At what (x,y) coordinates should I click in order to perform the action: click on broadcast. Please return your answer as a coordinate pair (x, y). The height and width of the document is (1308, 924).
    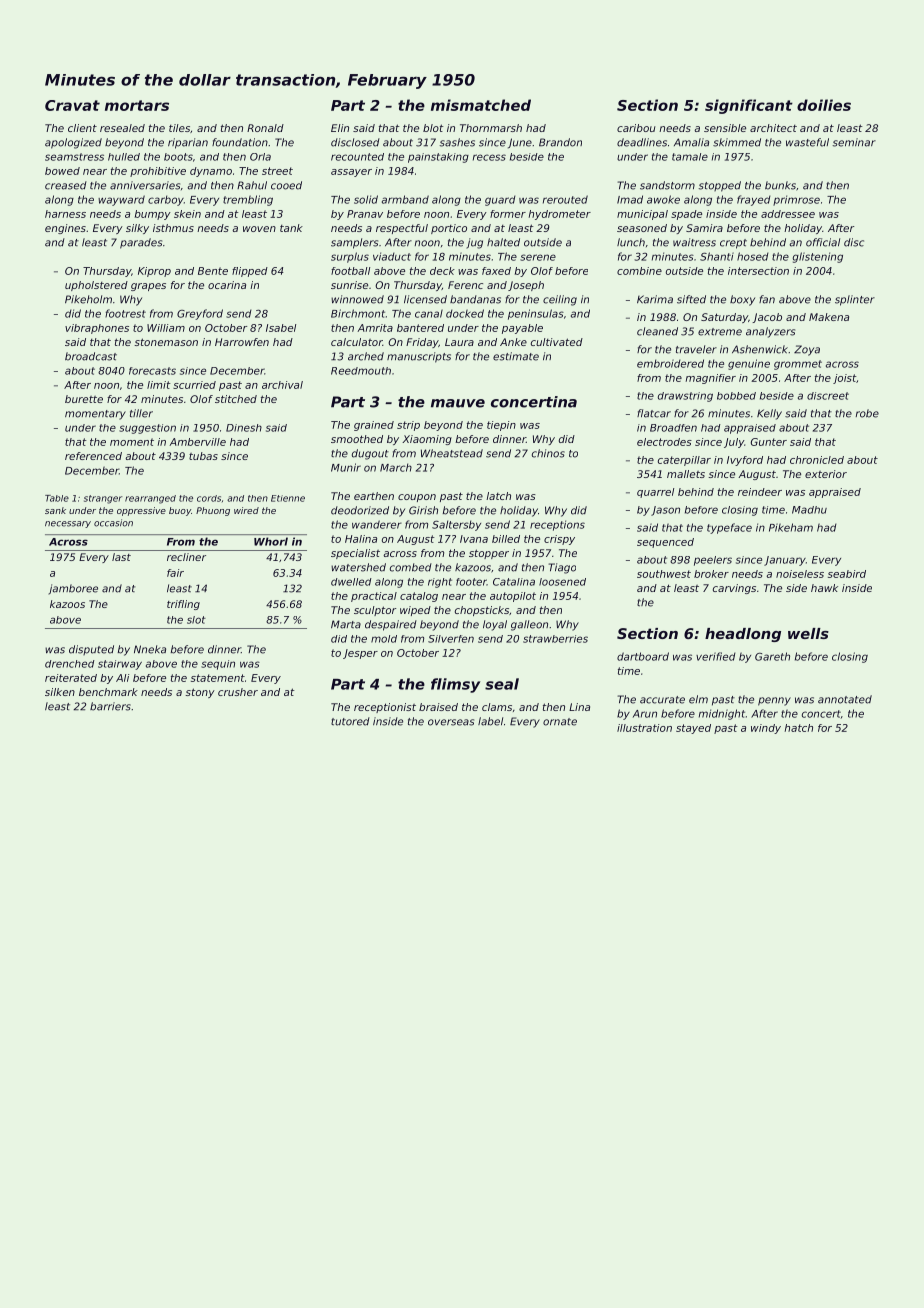
    Looking at the image, I should click on (91, 356).
